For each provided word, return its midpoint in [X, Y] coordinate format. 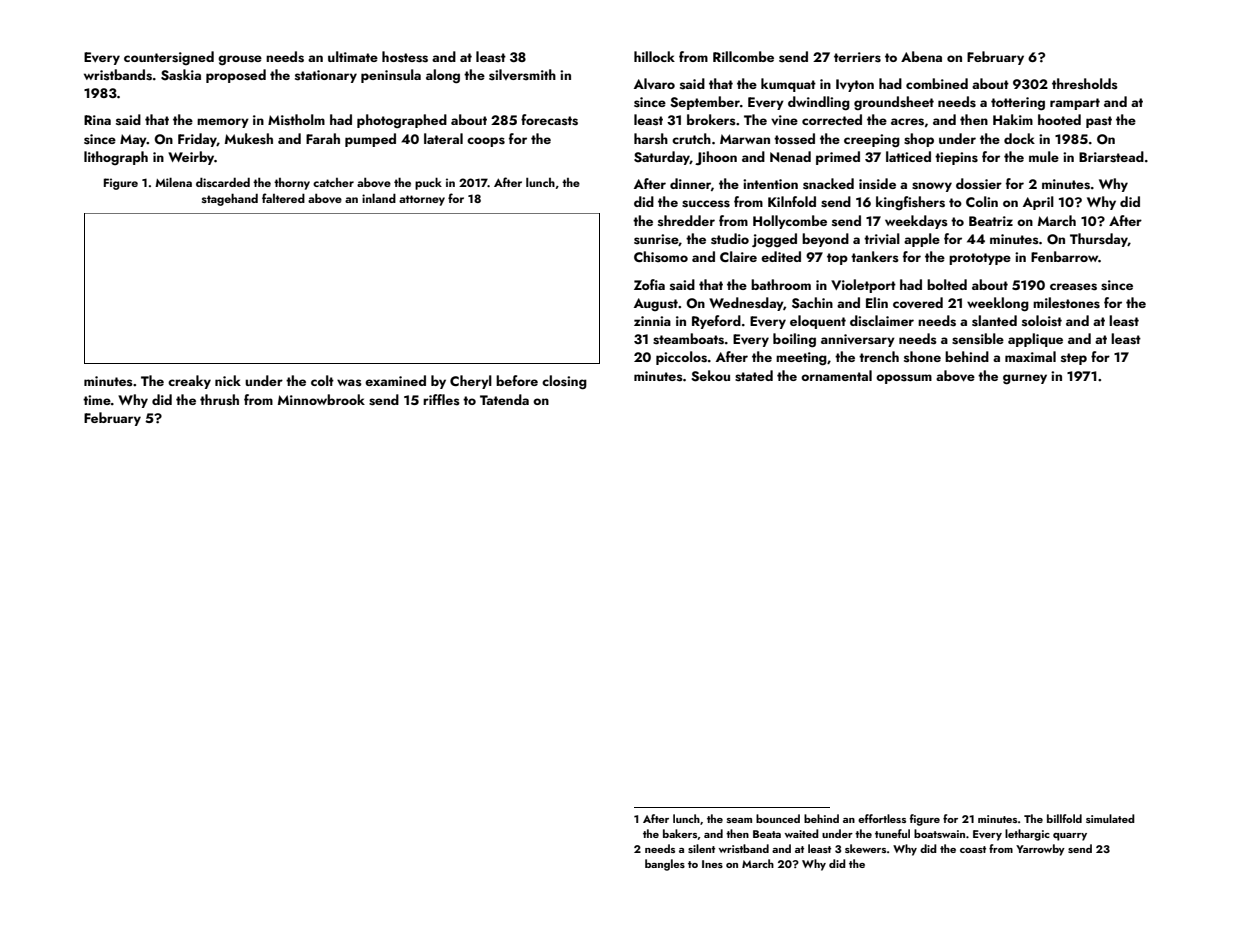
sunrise [656, 240]
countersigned [169, 58]
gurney [1025, 379]
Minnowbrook [321, 399]
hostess [405, 57]
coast [973, 849]
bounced [778, 818]
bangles [665, 865]
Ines [712, 864]
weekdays [916, 222]
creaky [189, 382]
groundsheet [894, 103]
